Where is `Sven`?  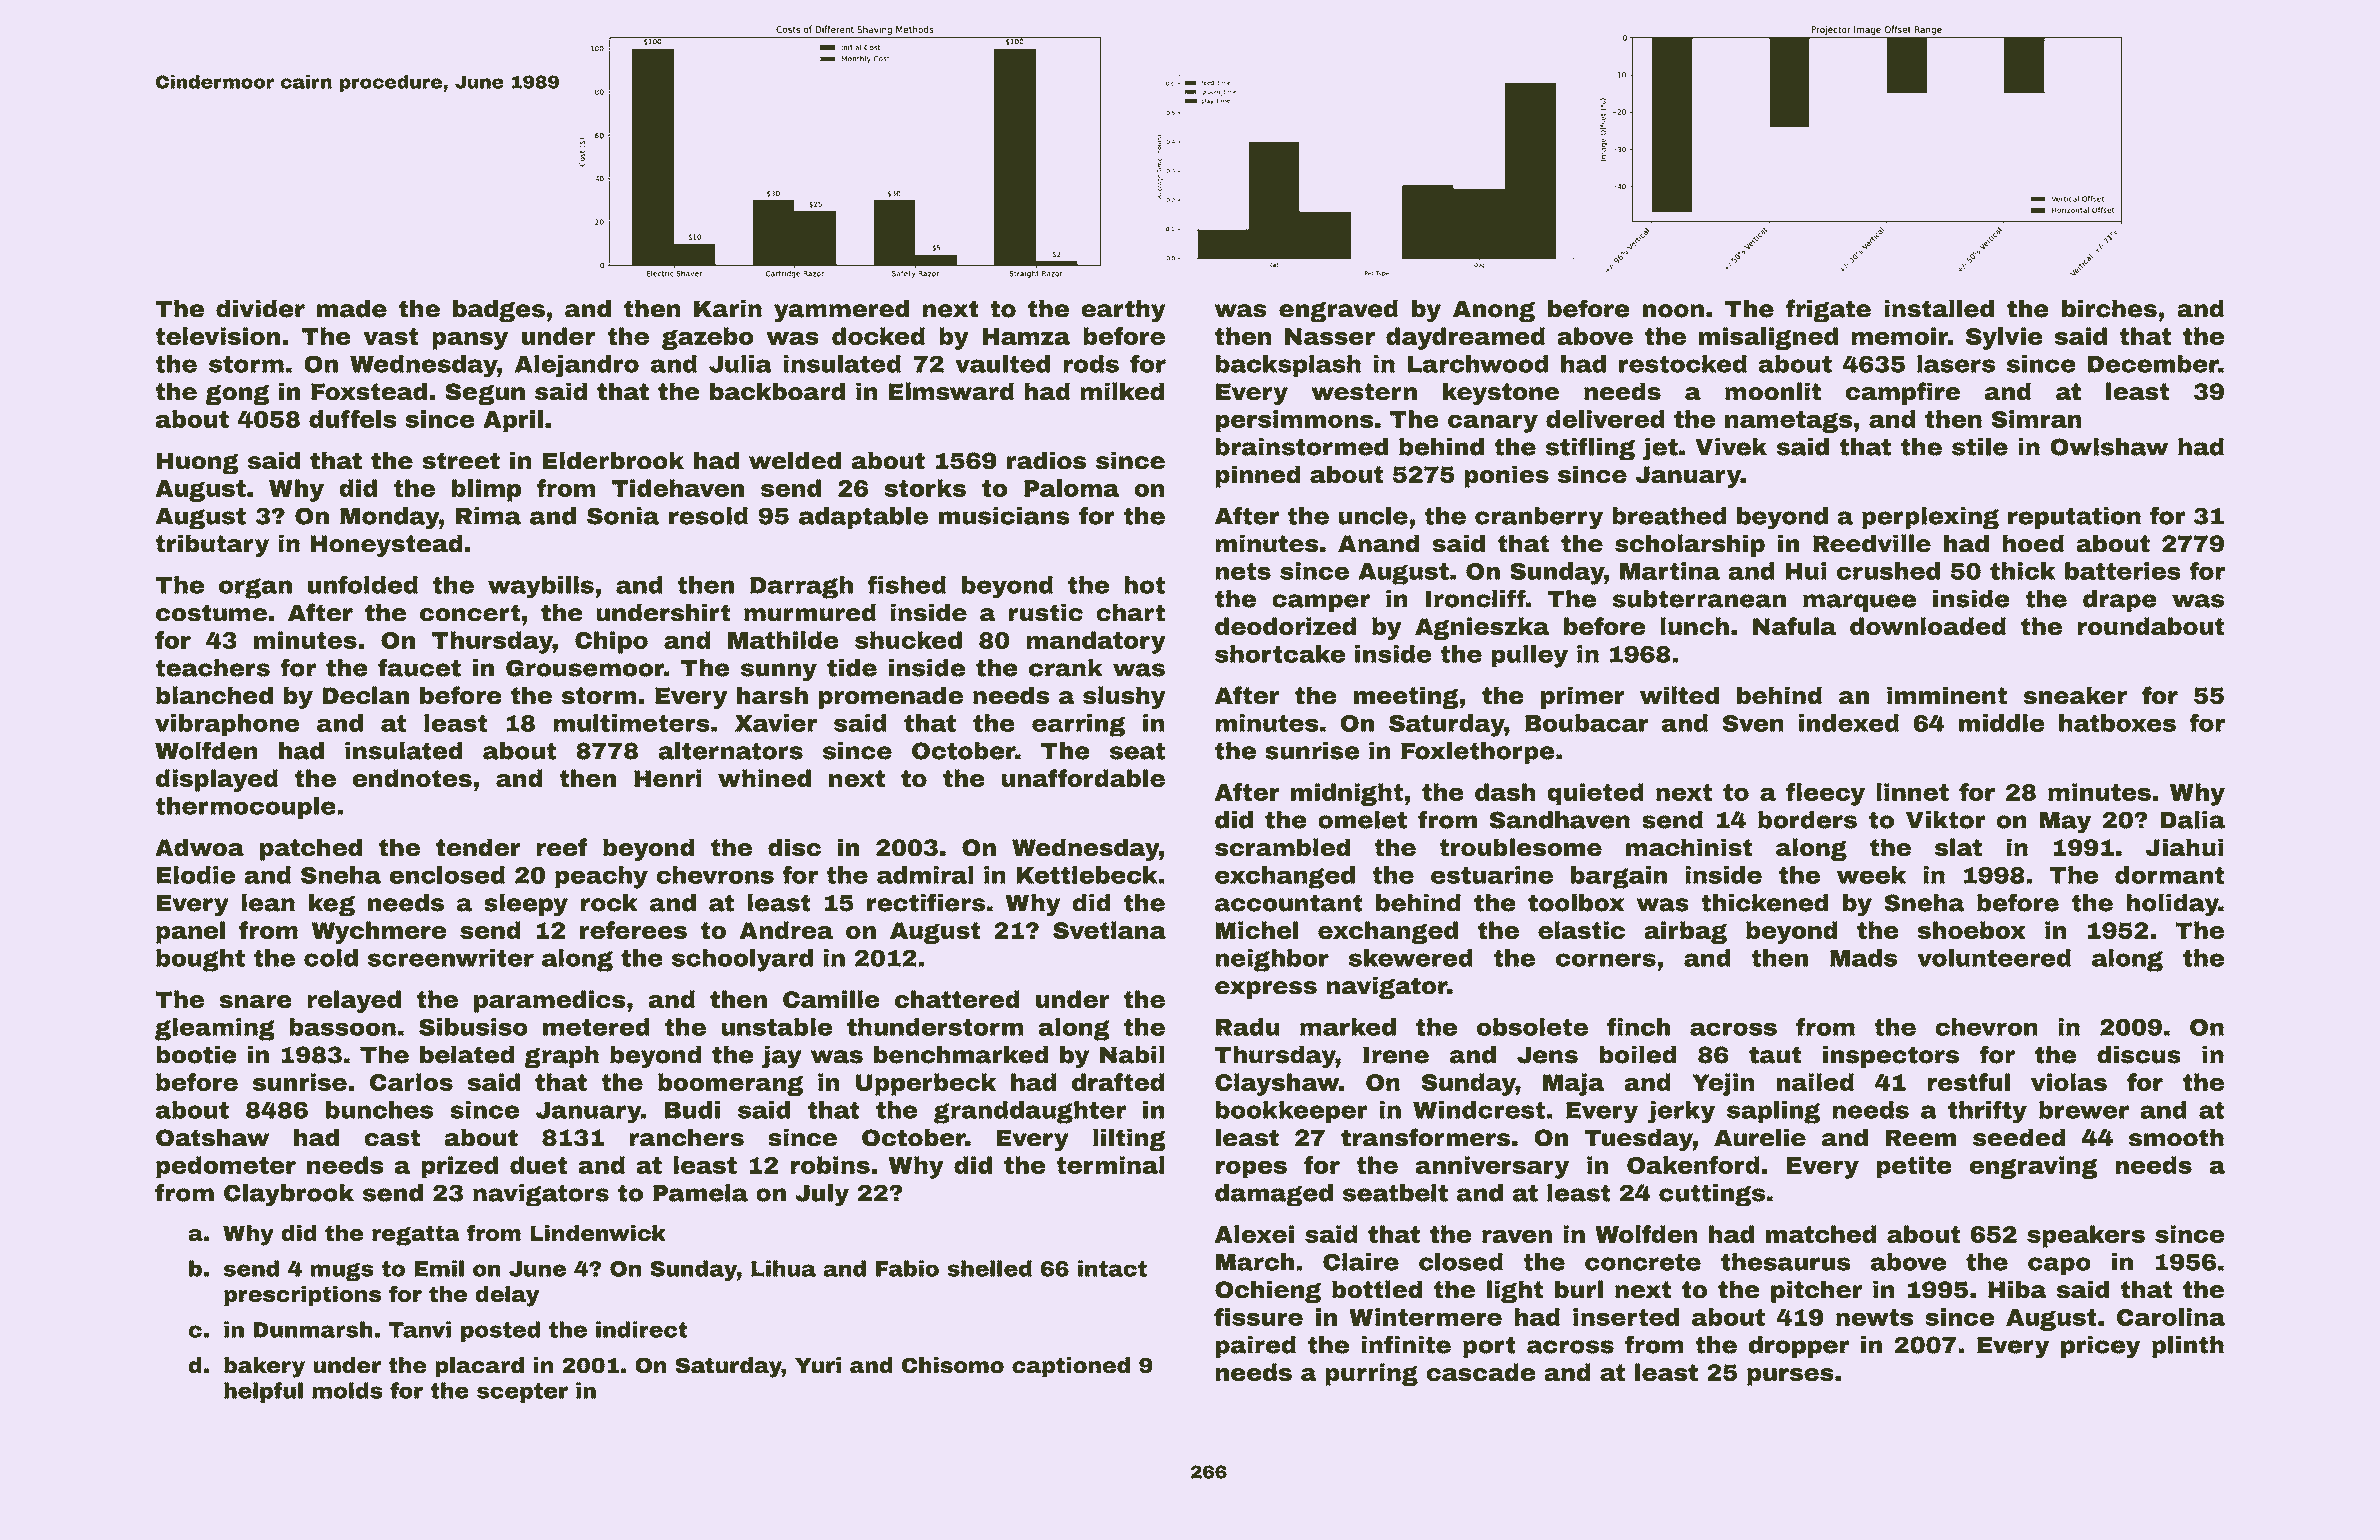 Sven is located at coordinates (1753, 723).
